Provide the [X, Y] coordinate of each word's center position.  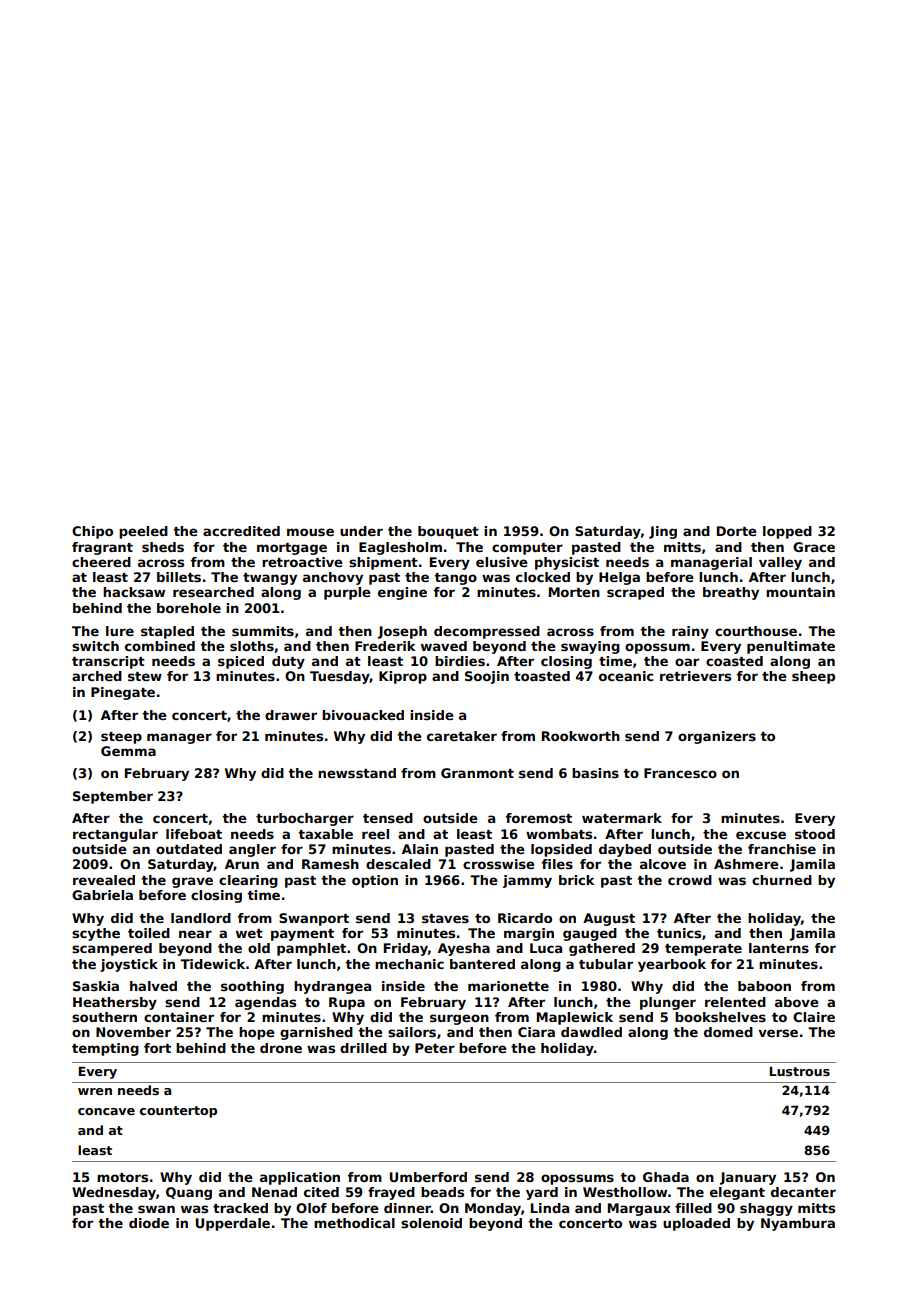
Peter [435, 1048]
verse [778, 1033]
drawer [291, 715]
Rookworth [581, 736]
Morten [574, 592]
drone [281, 1048]
